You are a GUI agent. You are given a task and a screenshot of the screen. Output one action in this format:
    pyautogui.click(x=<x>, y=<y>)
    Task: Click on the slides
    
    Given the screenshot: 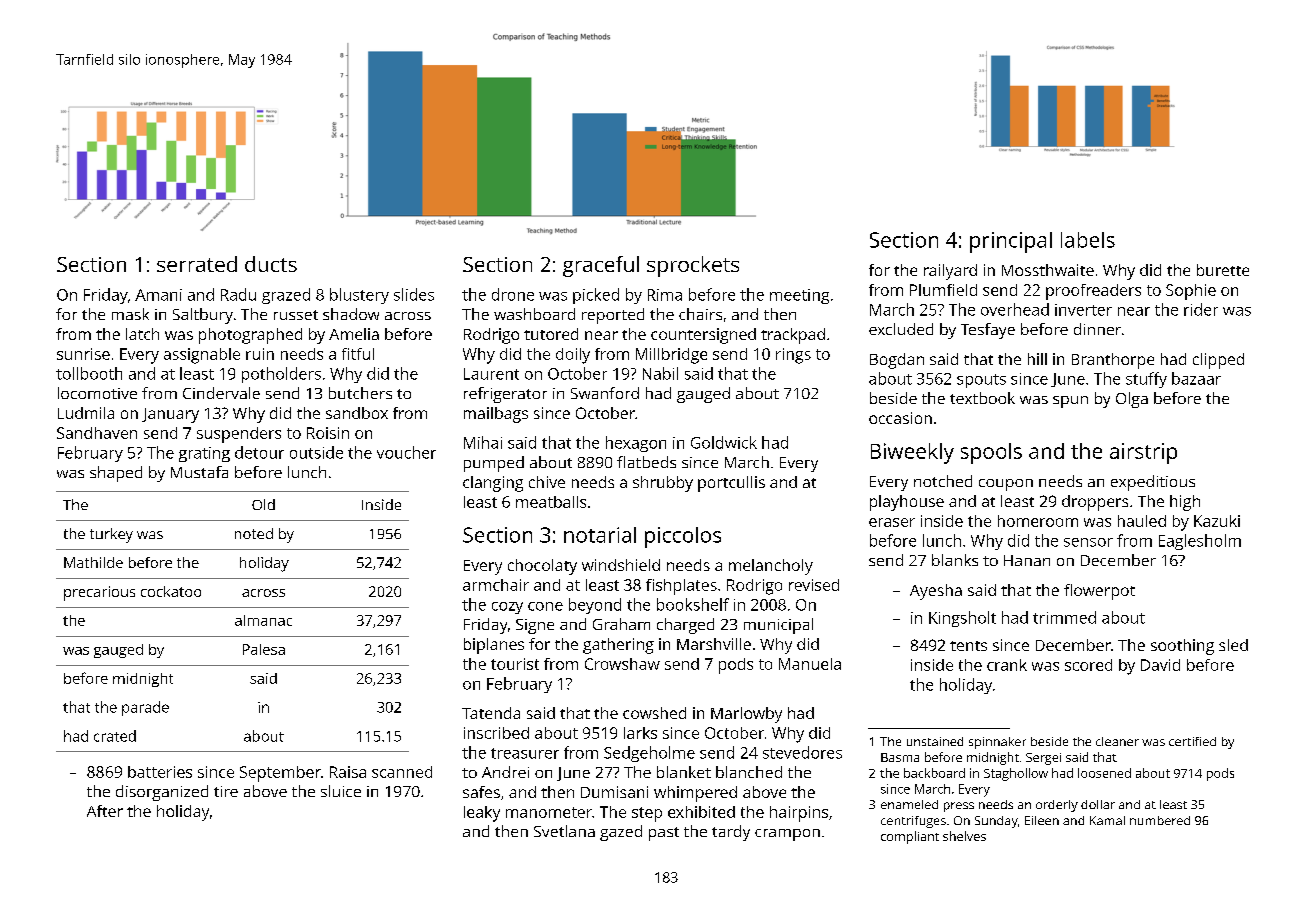 What is the action you would take?
    pyautogui.click(x=414, y=294)
